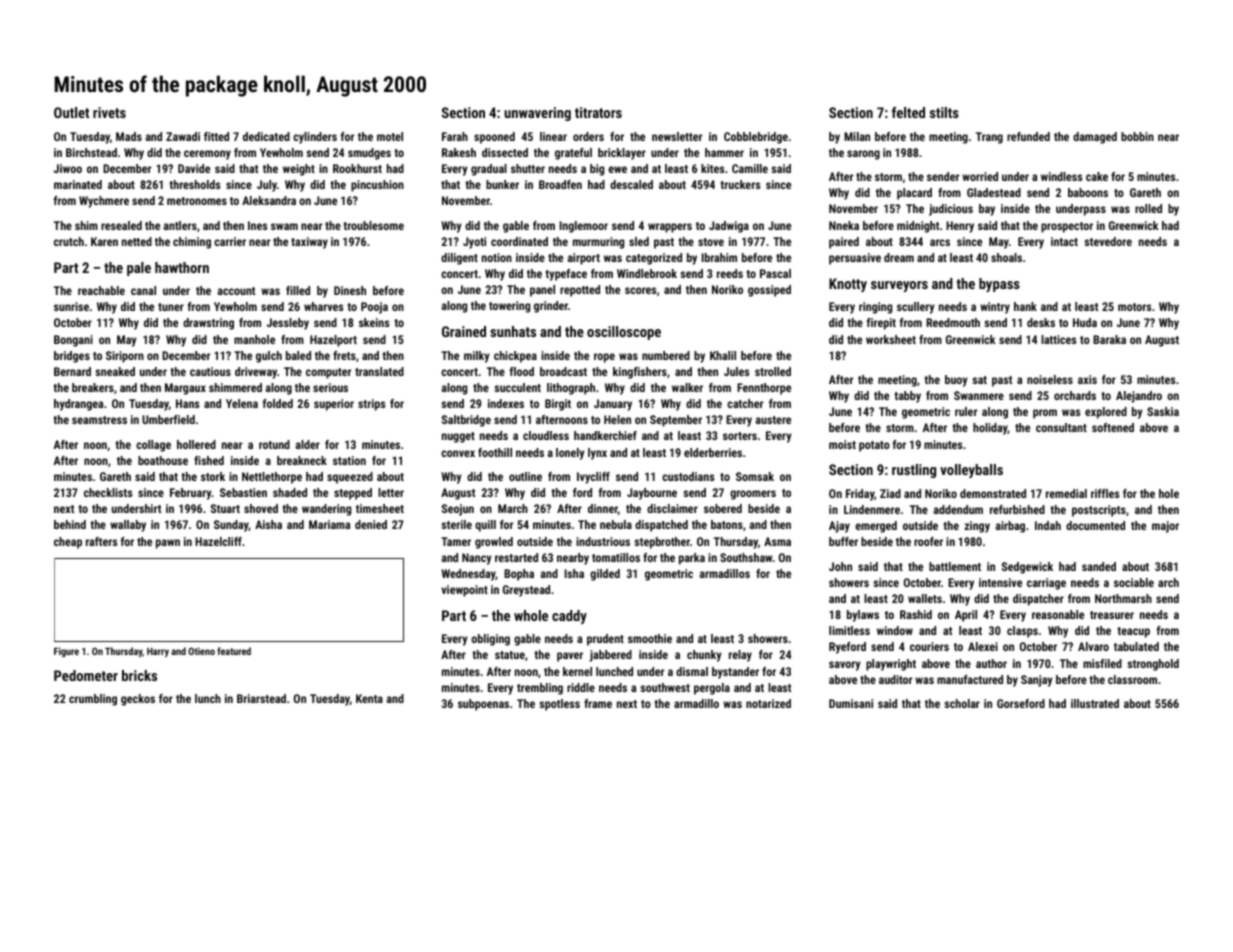 The width and height of the page is (1233, 952). What do you see at coordinates (390, 136) in the page?
I see `motel` at bounding box center [390, 136].
